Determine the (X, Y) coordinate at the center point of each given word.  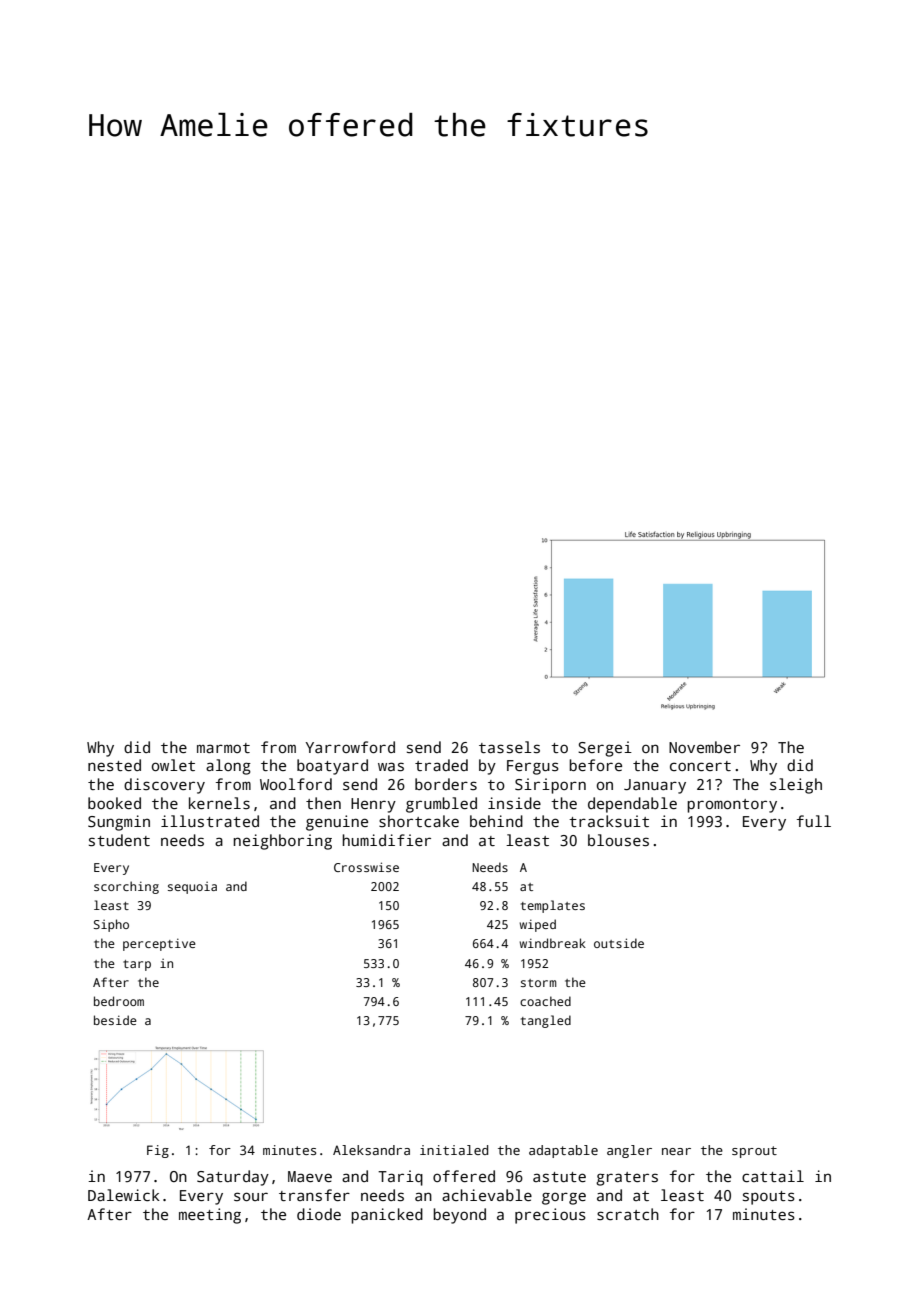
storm (538, 983)
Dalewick (124, 1195)
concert (700, 766)
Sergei (605, 749)
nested (114, 765)
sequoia (192, 888)
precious (550, 1216)
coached (545, 1001)
